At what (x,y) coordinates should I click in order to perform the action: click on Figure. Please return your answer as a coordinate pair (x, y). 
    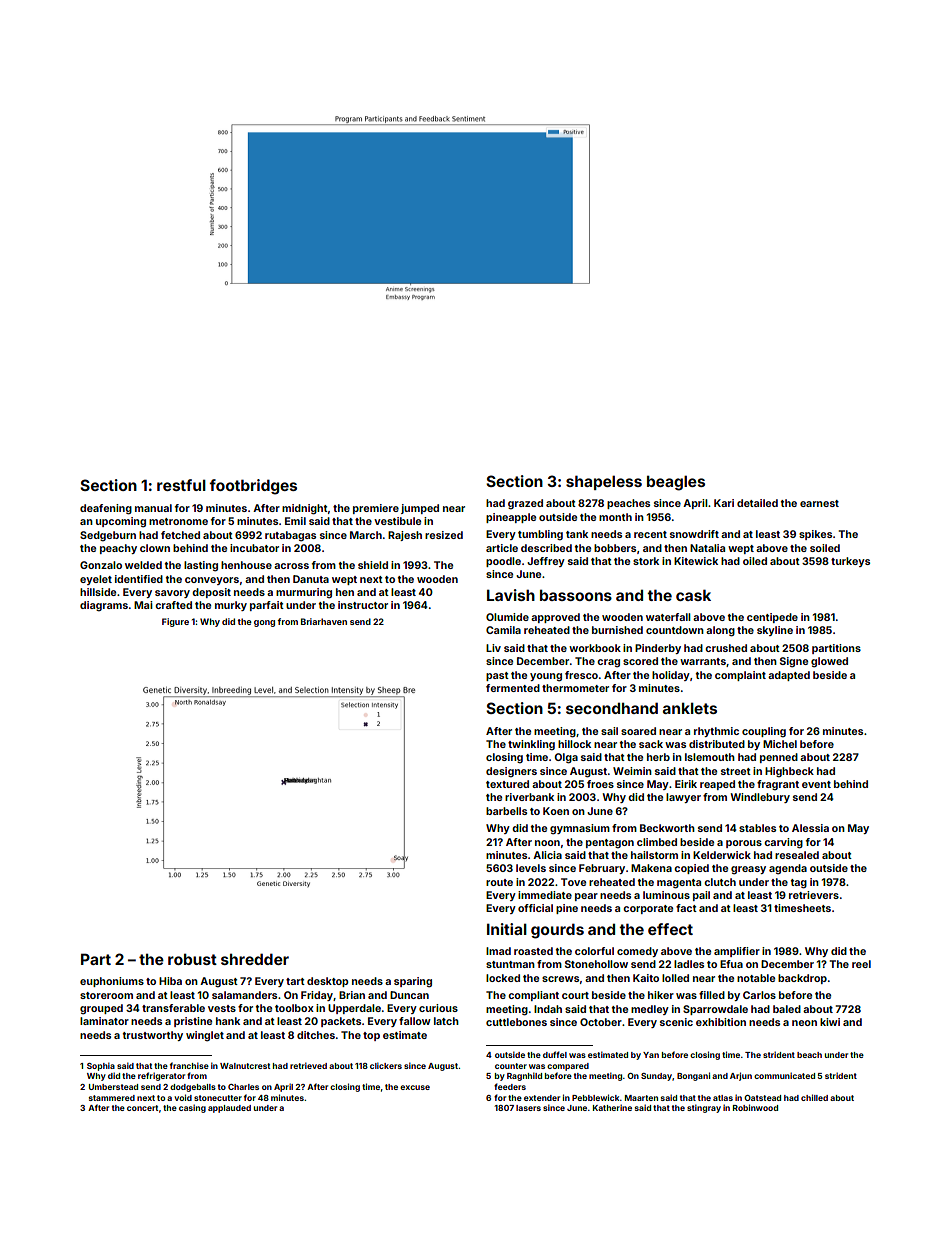
    Looking at the image, I should click on (175, 622).
